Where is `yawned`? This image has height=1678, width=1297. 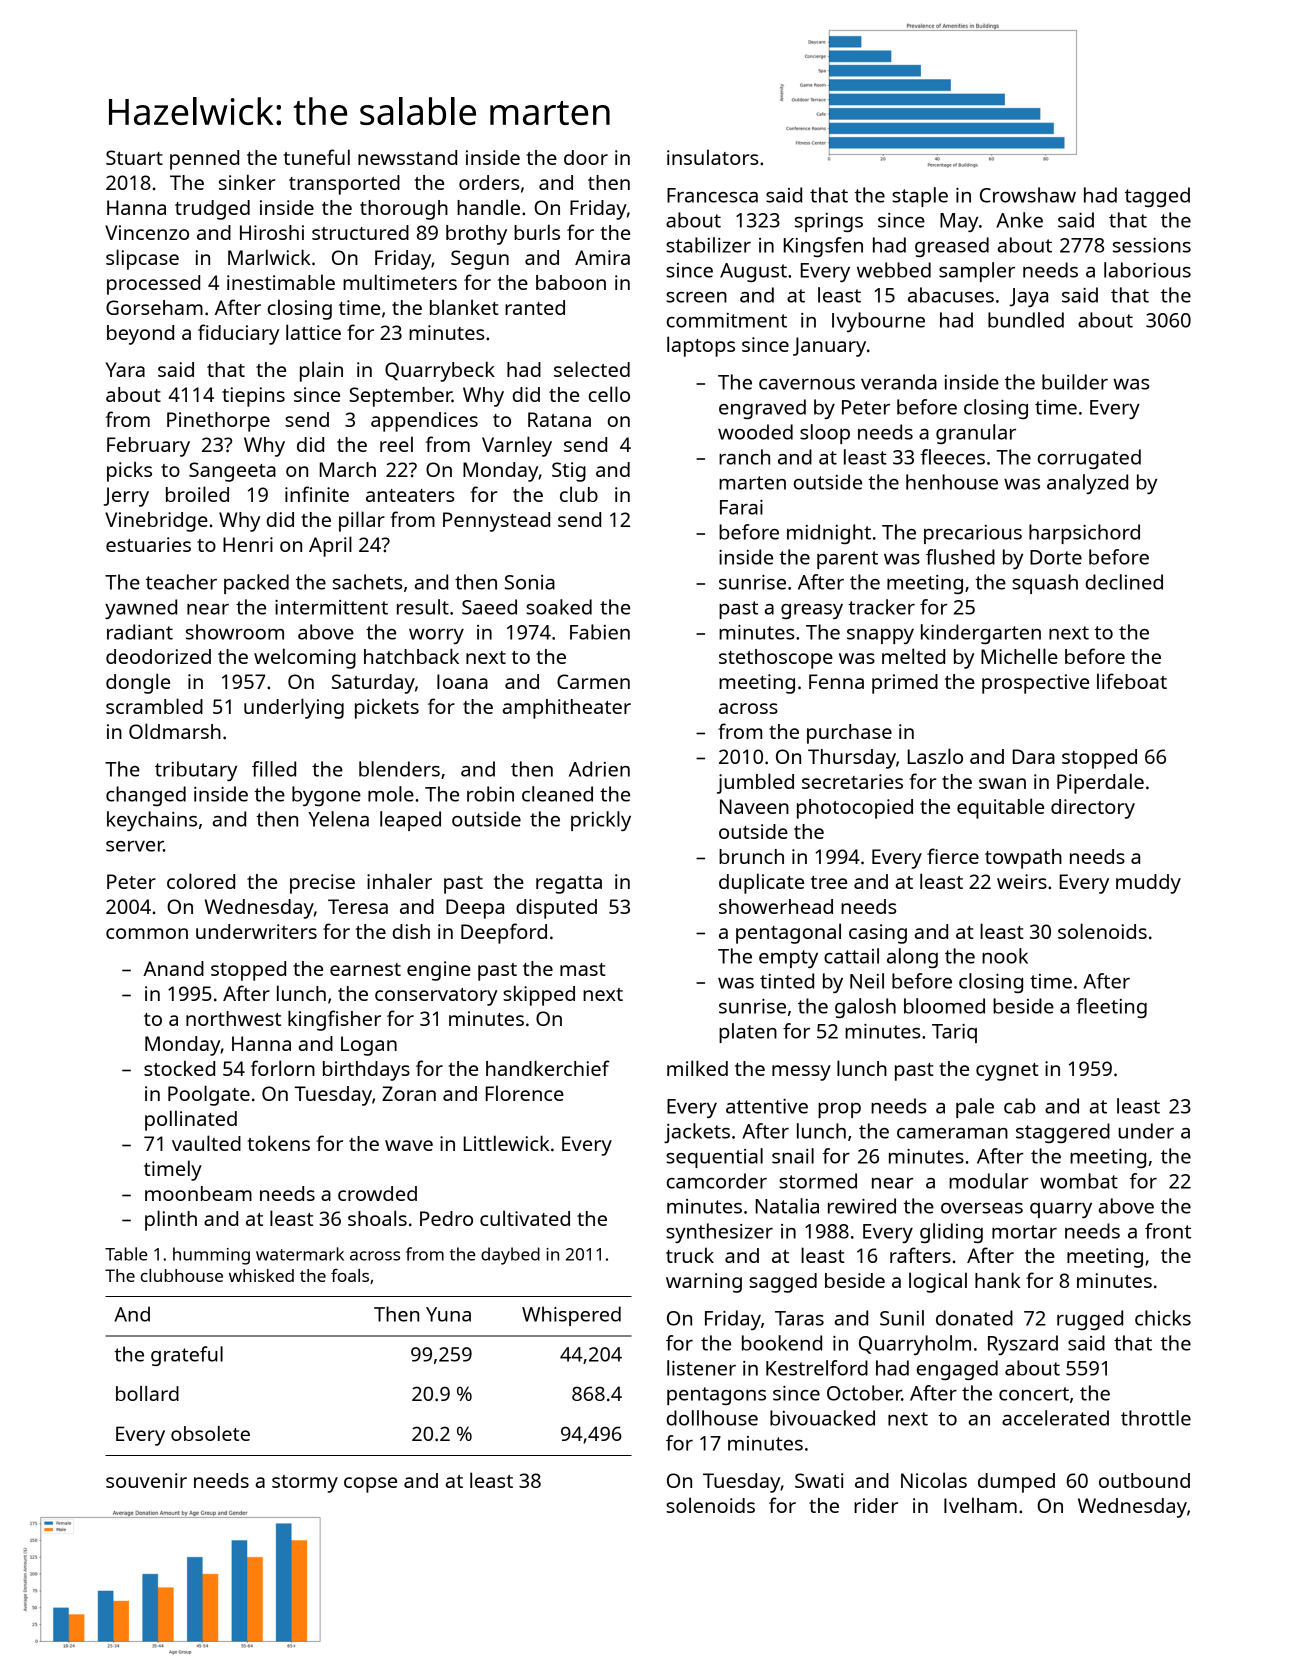 yawned is located at coordinates (141, 609).
